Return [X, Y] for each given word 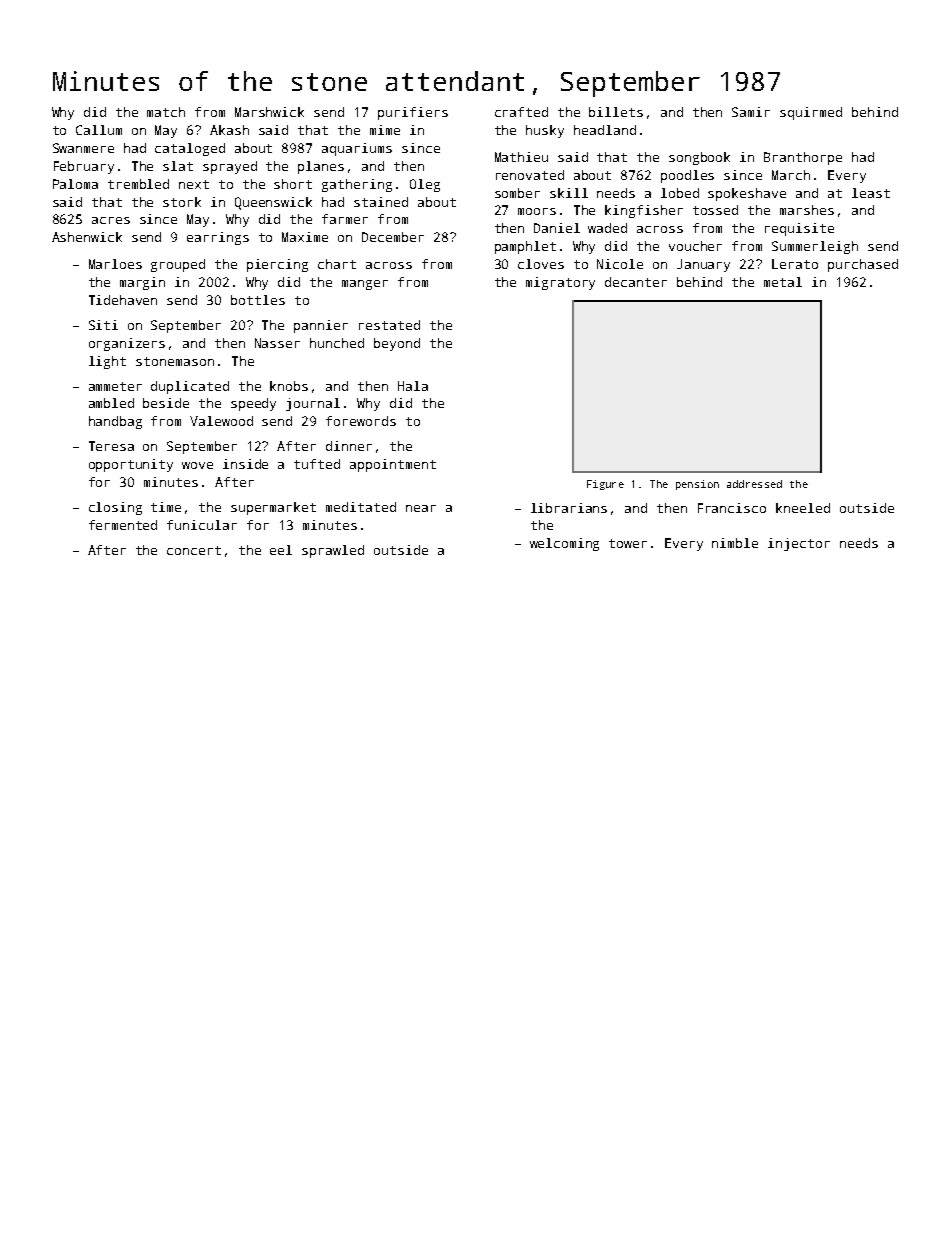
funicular [202, 525]
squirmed [811, 113]
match [166, 112]
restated [389, 325]
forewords [361, 421]
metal [783, 282]
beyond [397, 344]
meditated [361, 507]
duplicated [190, 387]
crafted [521, 112]
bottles [258, 300]
